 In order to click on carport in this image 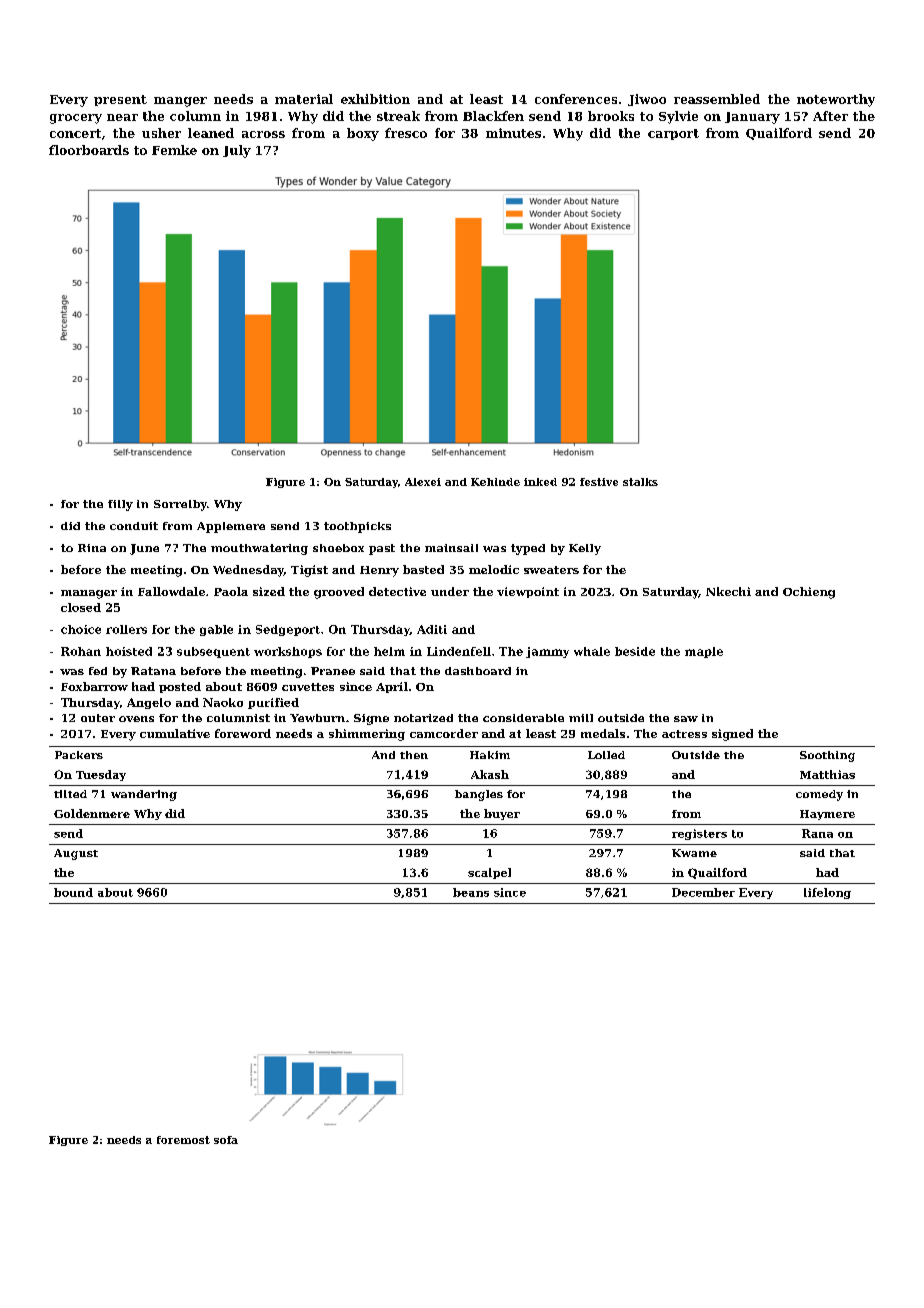, I will do `click(673, 134)`.
